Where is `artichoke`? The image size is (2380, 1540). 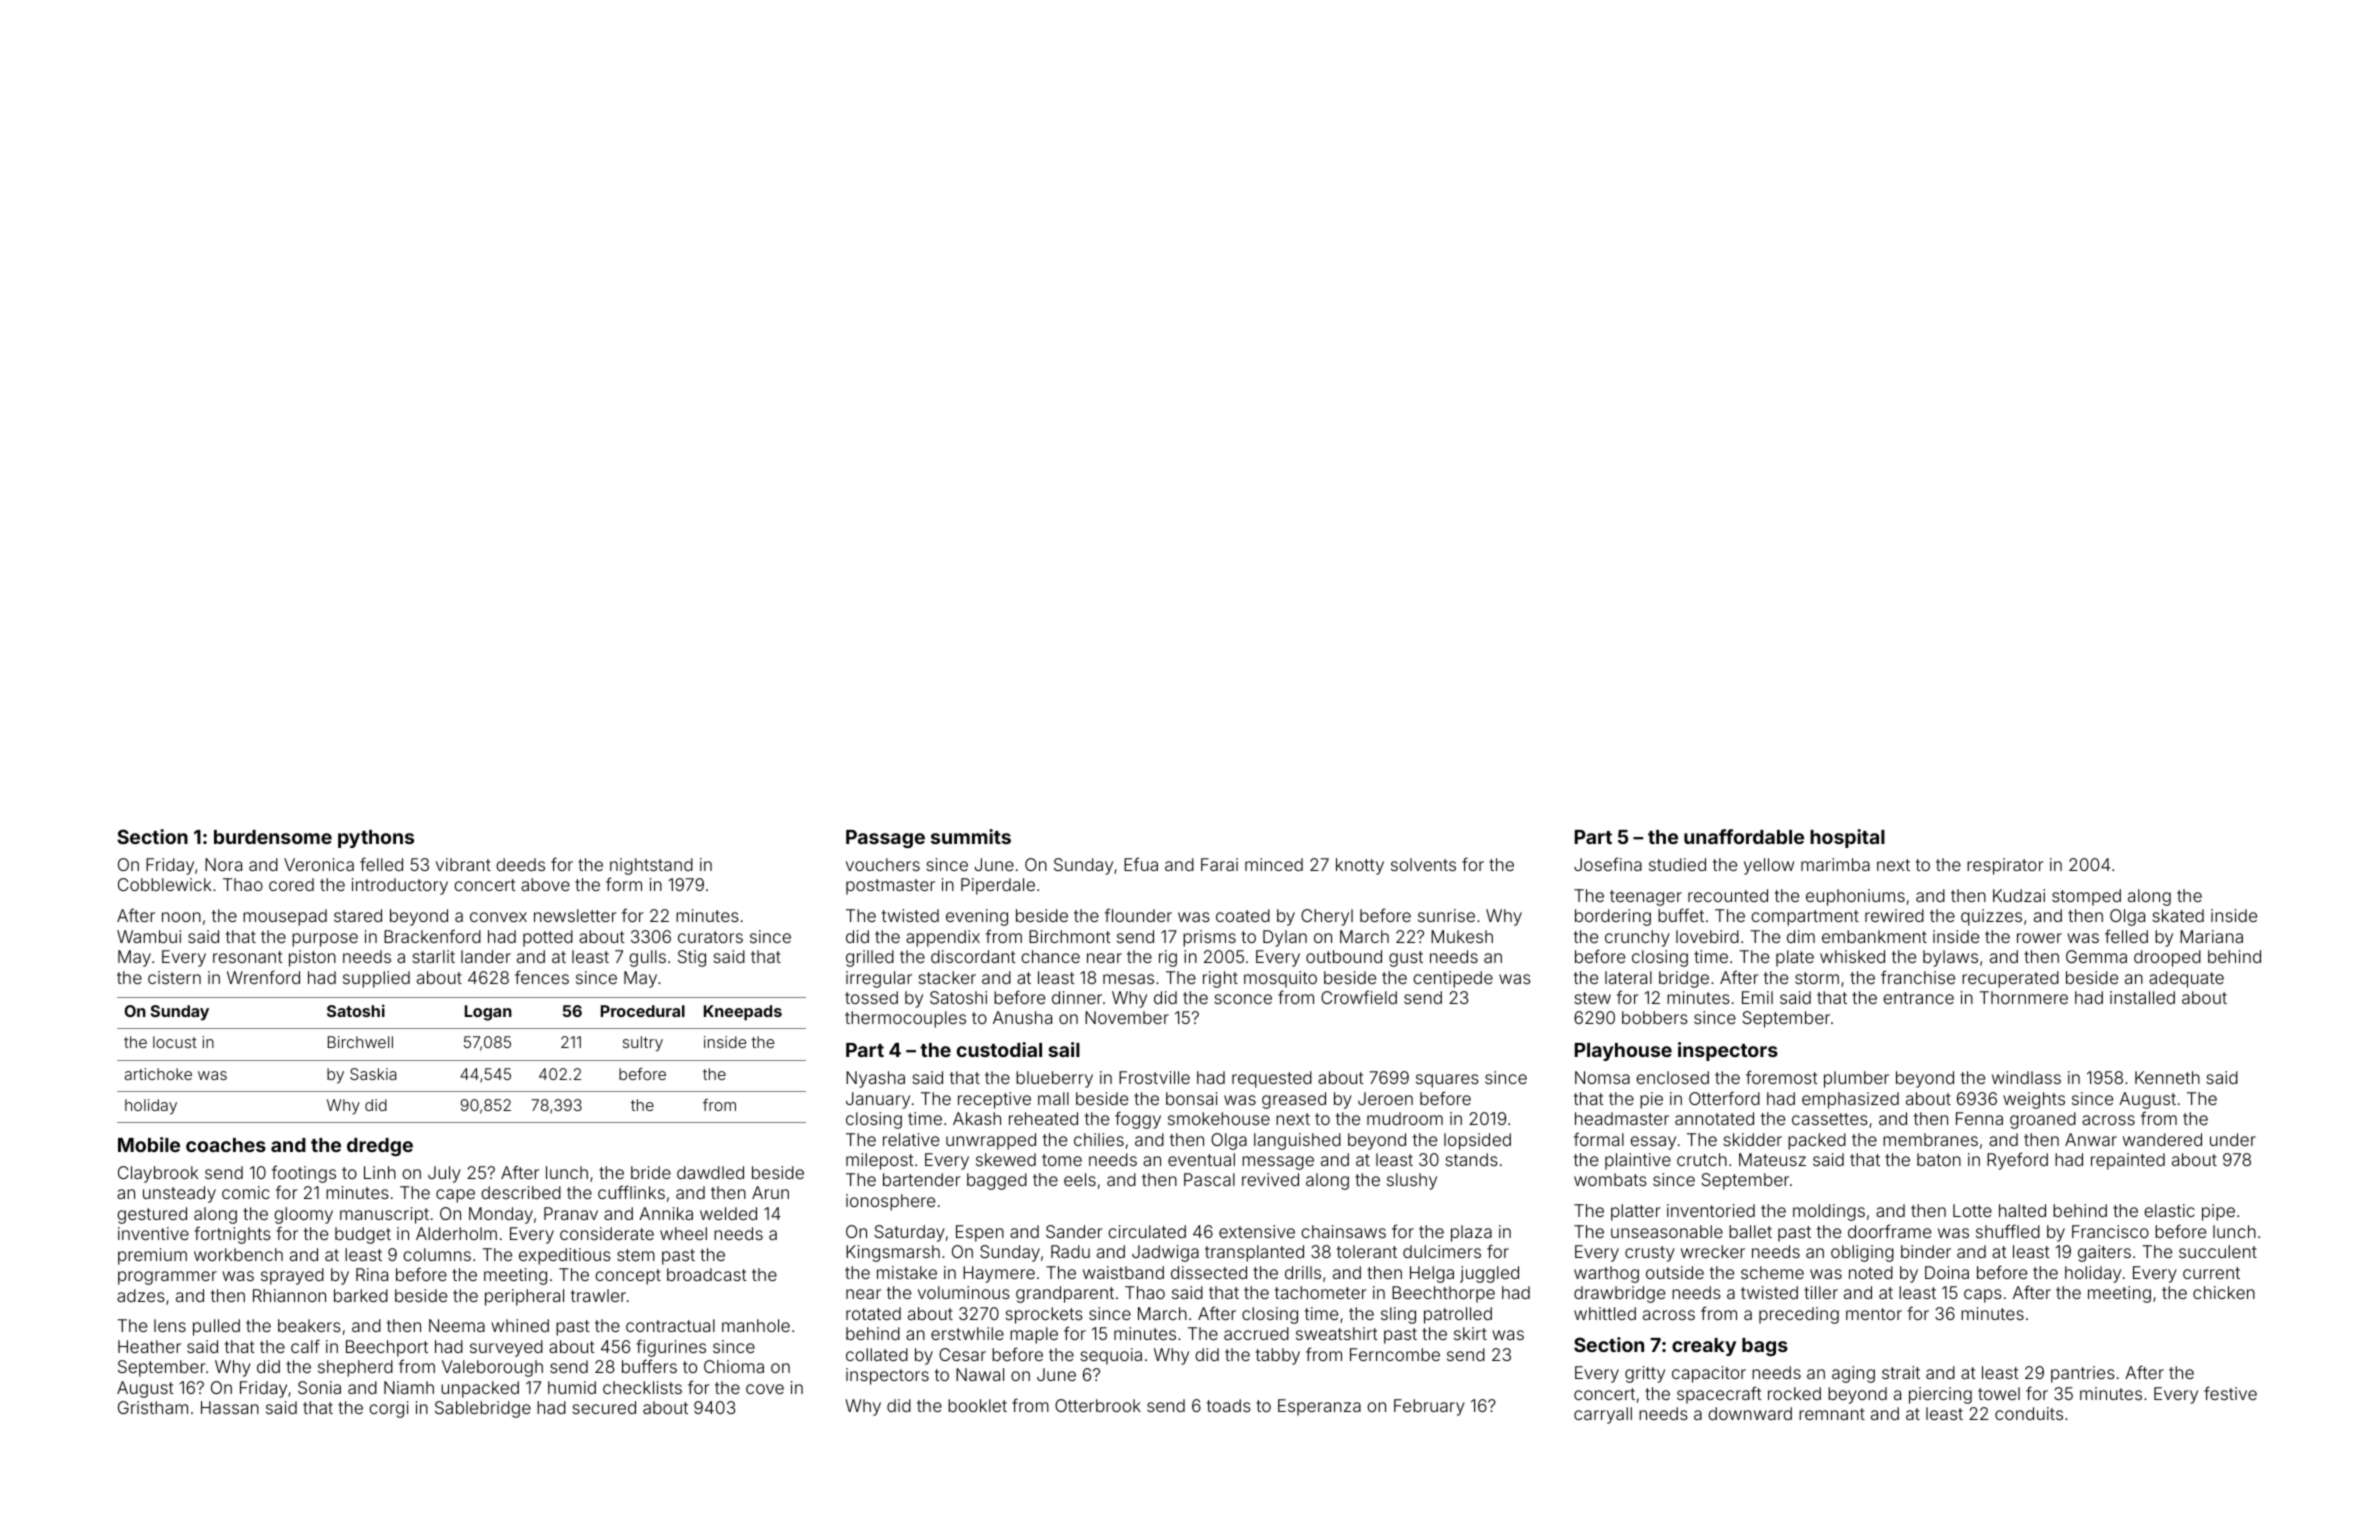 artichoke is located at coordinates (158, 1074).
